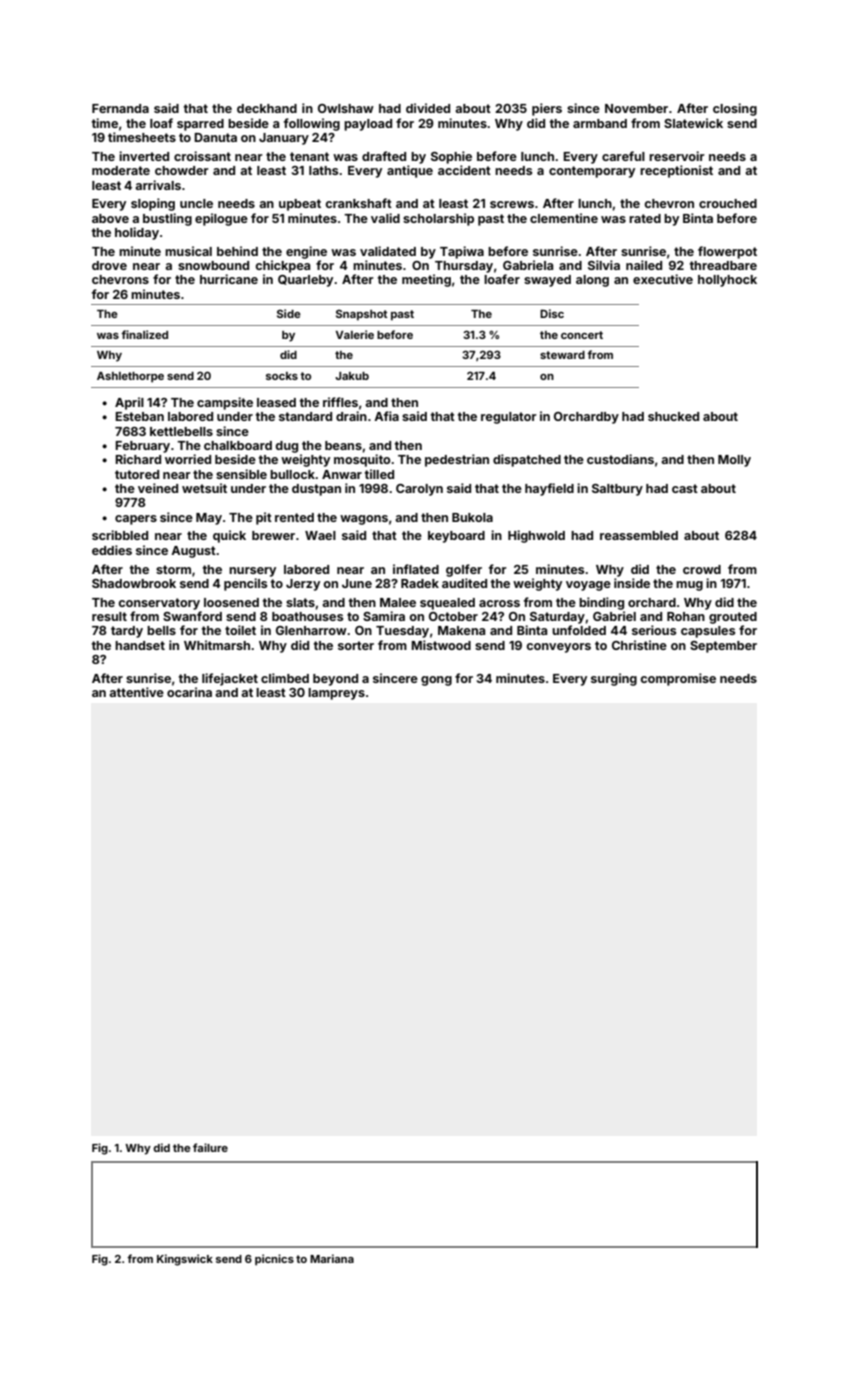  What do you see at coordinates (200, 125) in the screenshot?
I see `sparred` at bounding box center [200, 125].
